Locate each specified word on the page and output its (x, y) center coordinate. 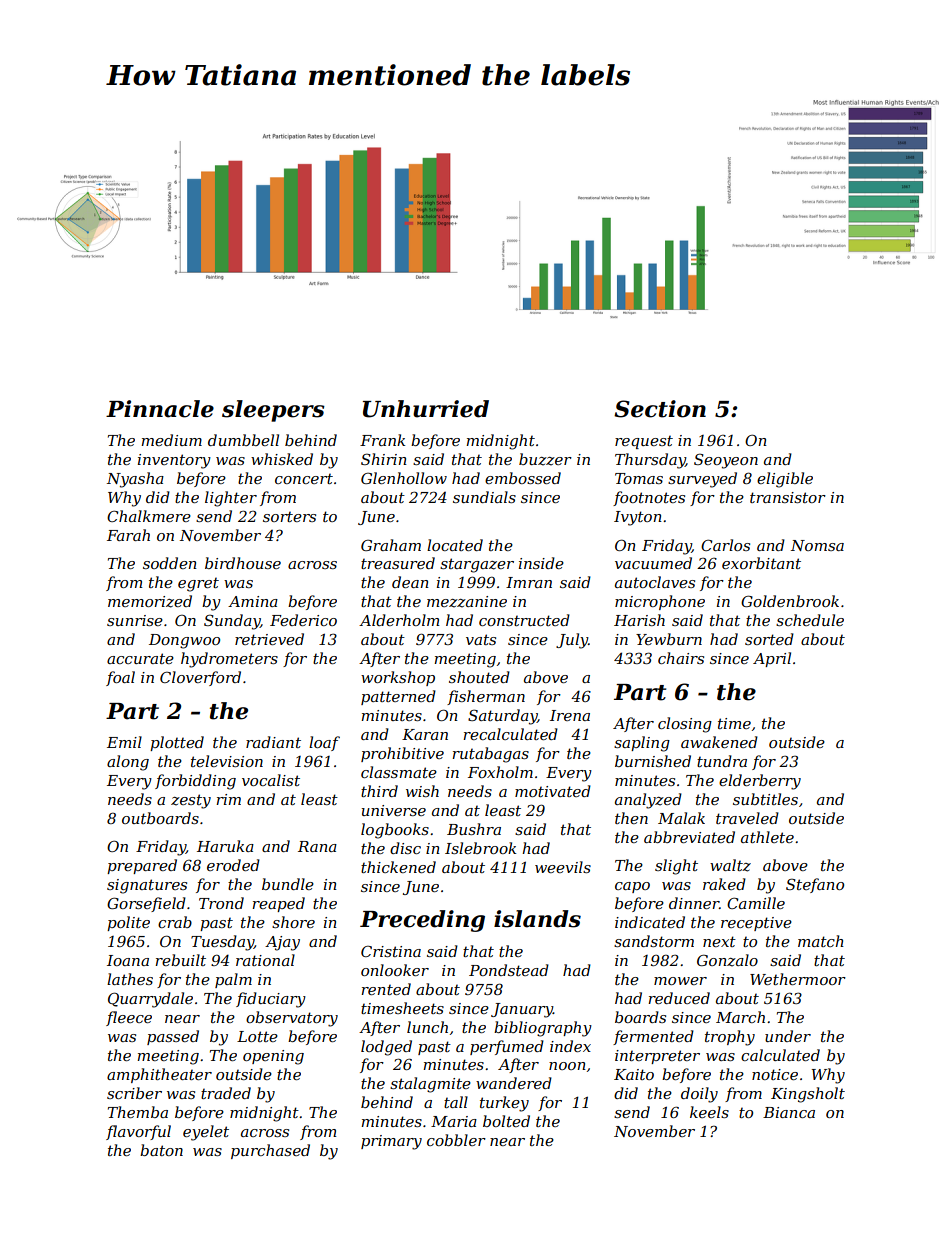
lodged (386, 1048)
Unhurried (426, 409)
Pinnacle (160, 409)
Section (660, 409)
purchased (270, 1151)
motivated (553, 791)
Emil (124, 742)
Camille (756, 903)
